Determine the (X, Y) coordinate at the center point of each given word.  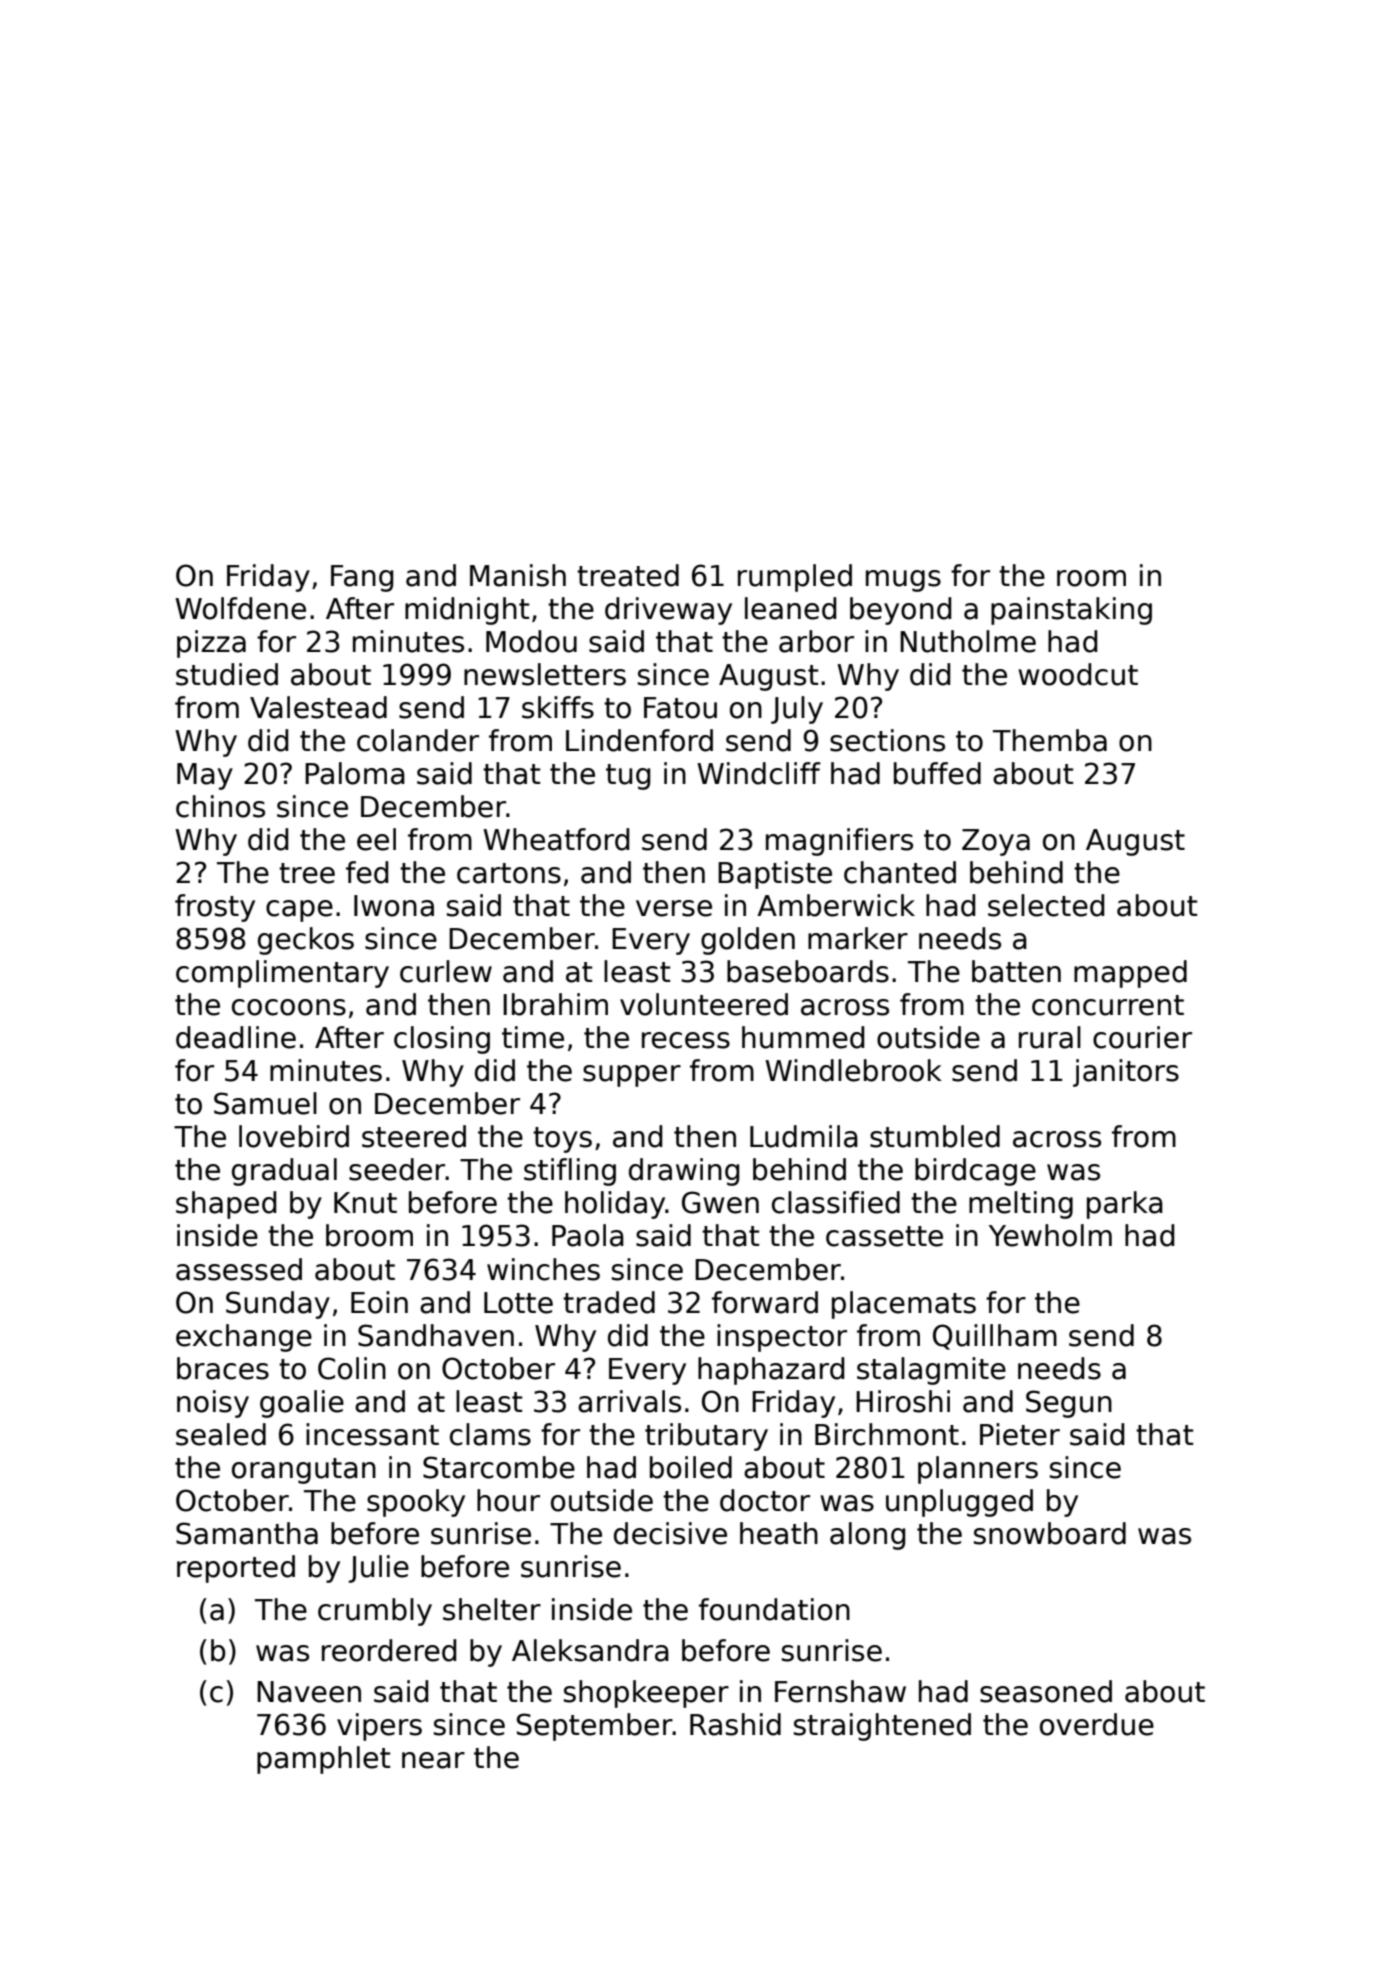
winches (543, 1269)
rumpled (795, 578)
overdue (1097, 1724)
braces (223, 1368)
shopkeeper (646, 1694)
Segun (1069, 1404)
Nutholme (968, 641)
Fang (362, 578)
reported (236, 1569)
